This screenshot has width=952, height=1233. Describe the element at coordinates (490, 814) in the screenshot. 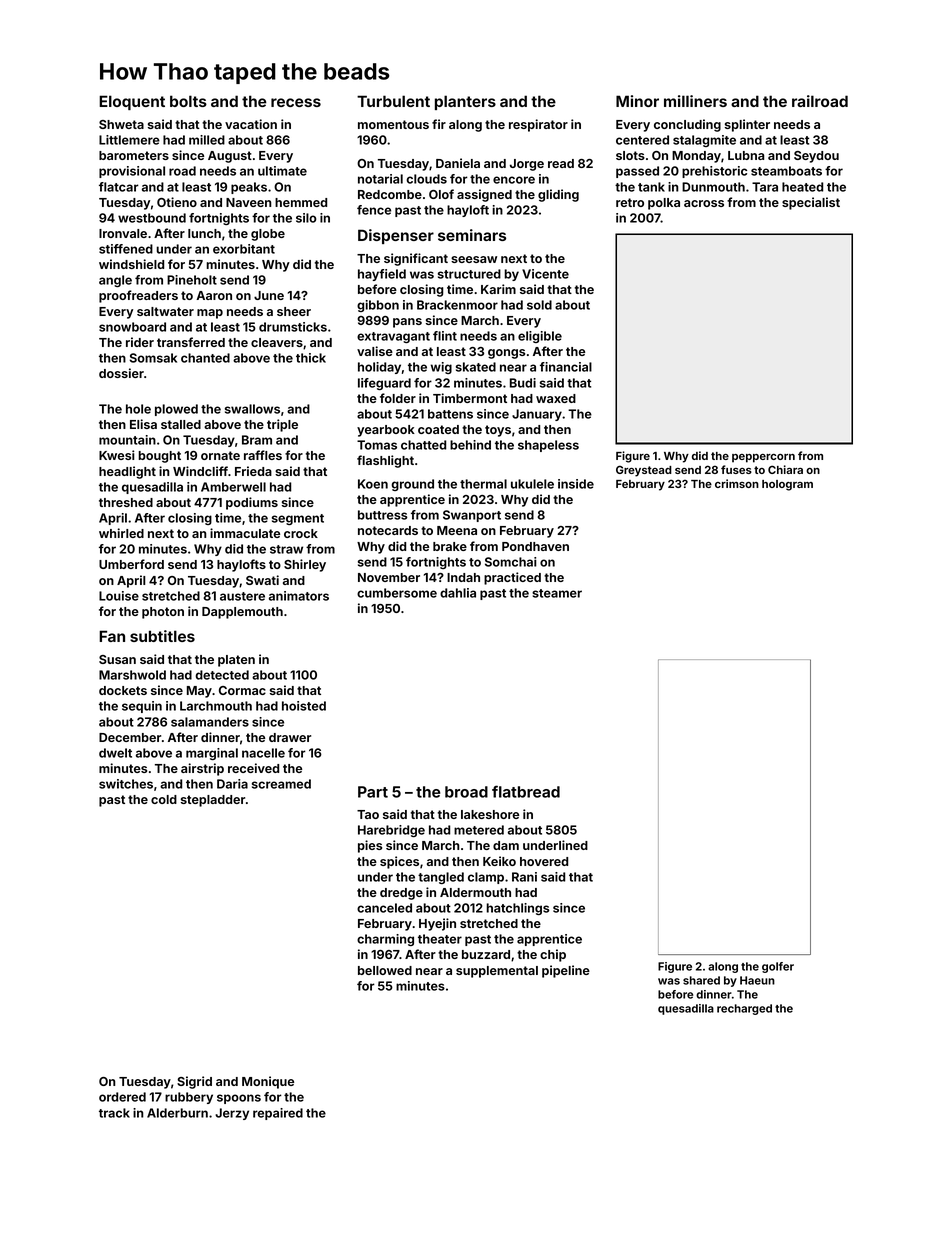

I see `lakeshore` at that location.
